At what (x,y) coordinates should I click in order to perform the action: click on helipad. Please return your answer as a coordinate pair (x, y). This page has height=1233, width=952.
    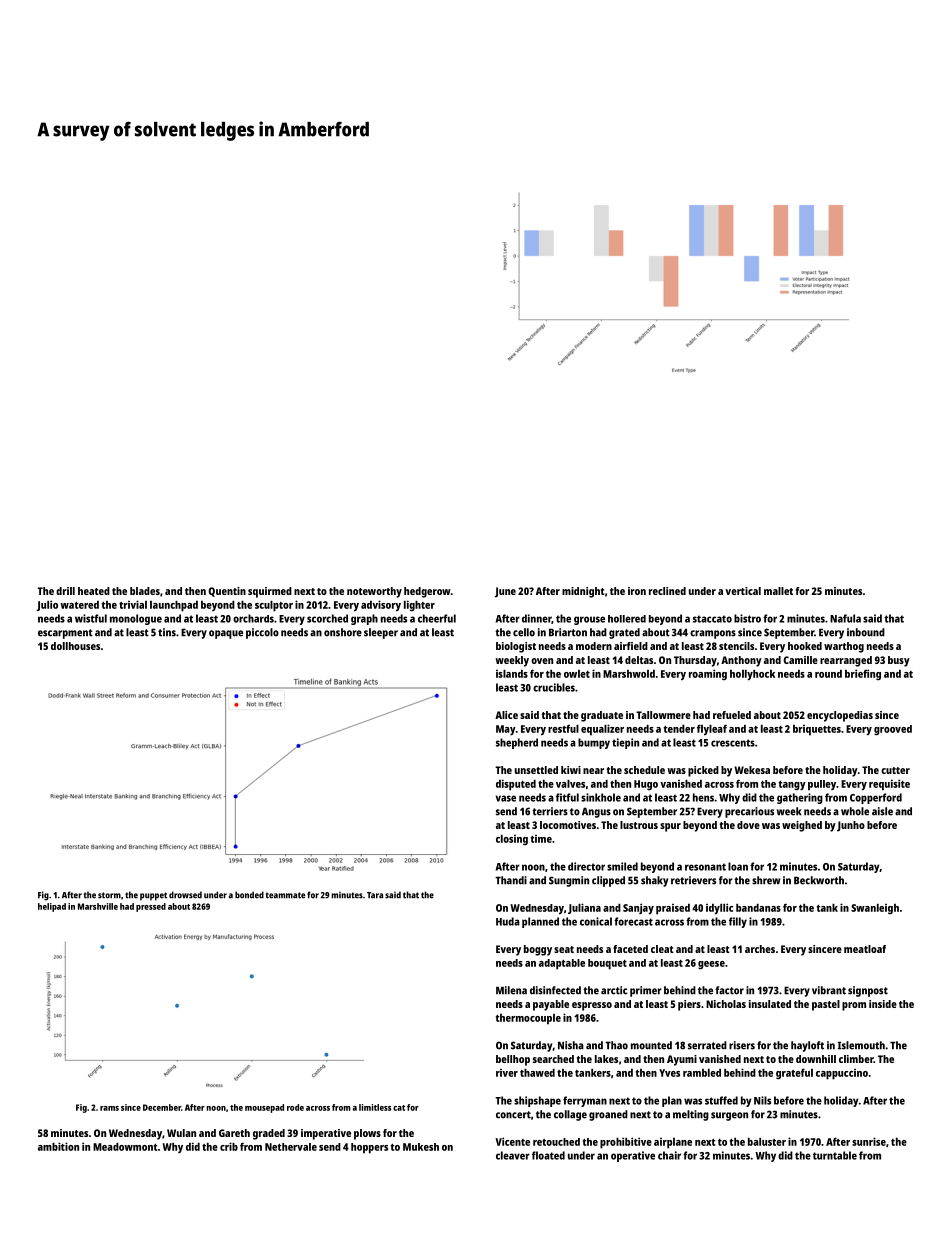
    Looking at the image, I should click on (52, 907).
